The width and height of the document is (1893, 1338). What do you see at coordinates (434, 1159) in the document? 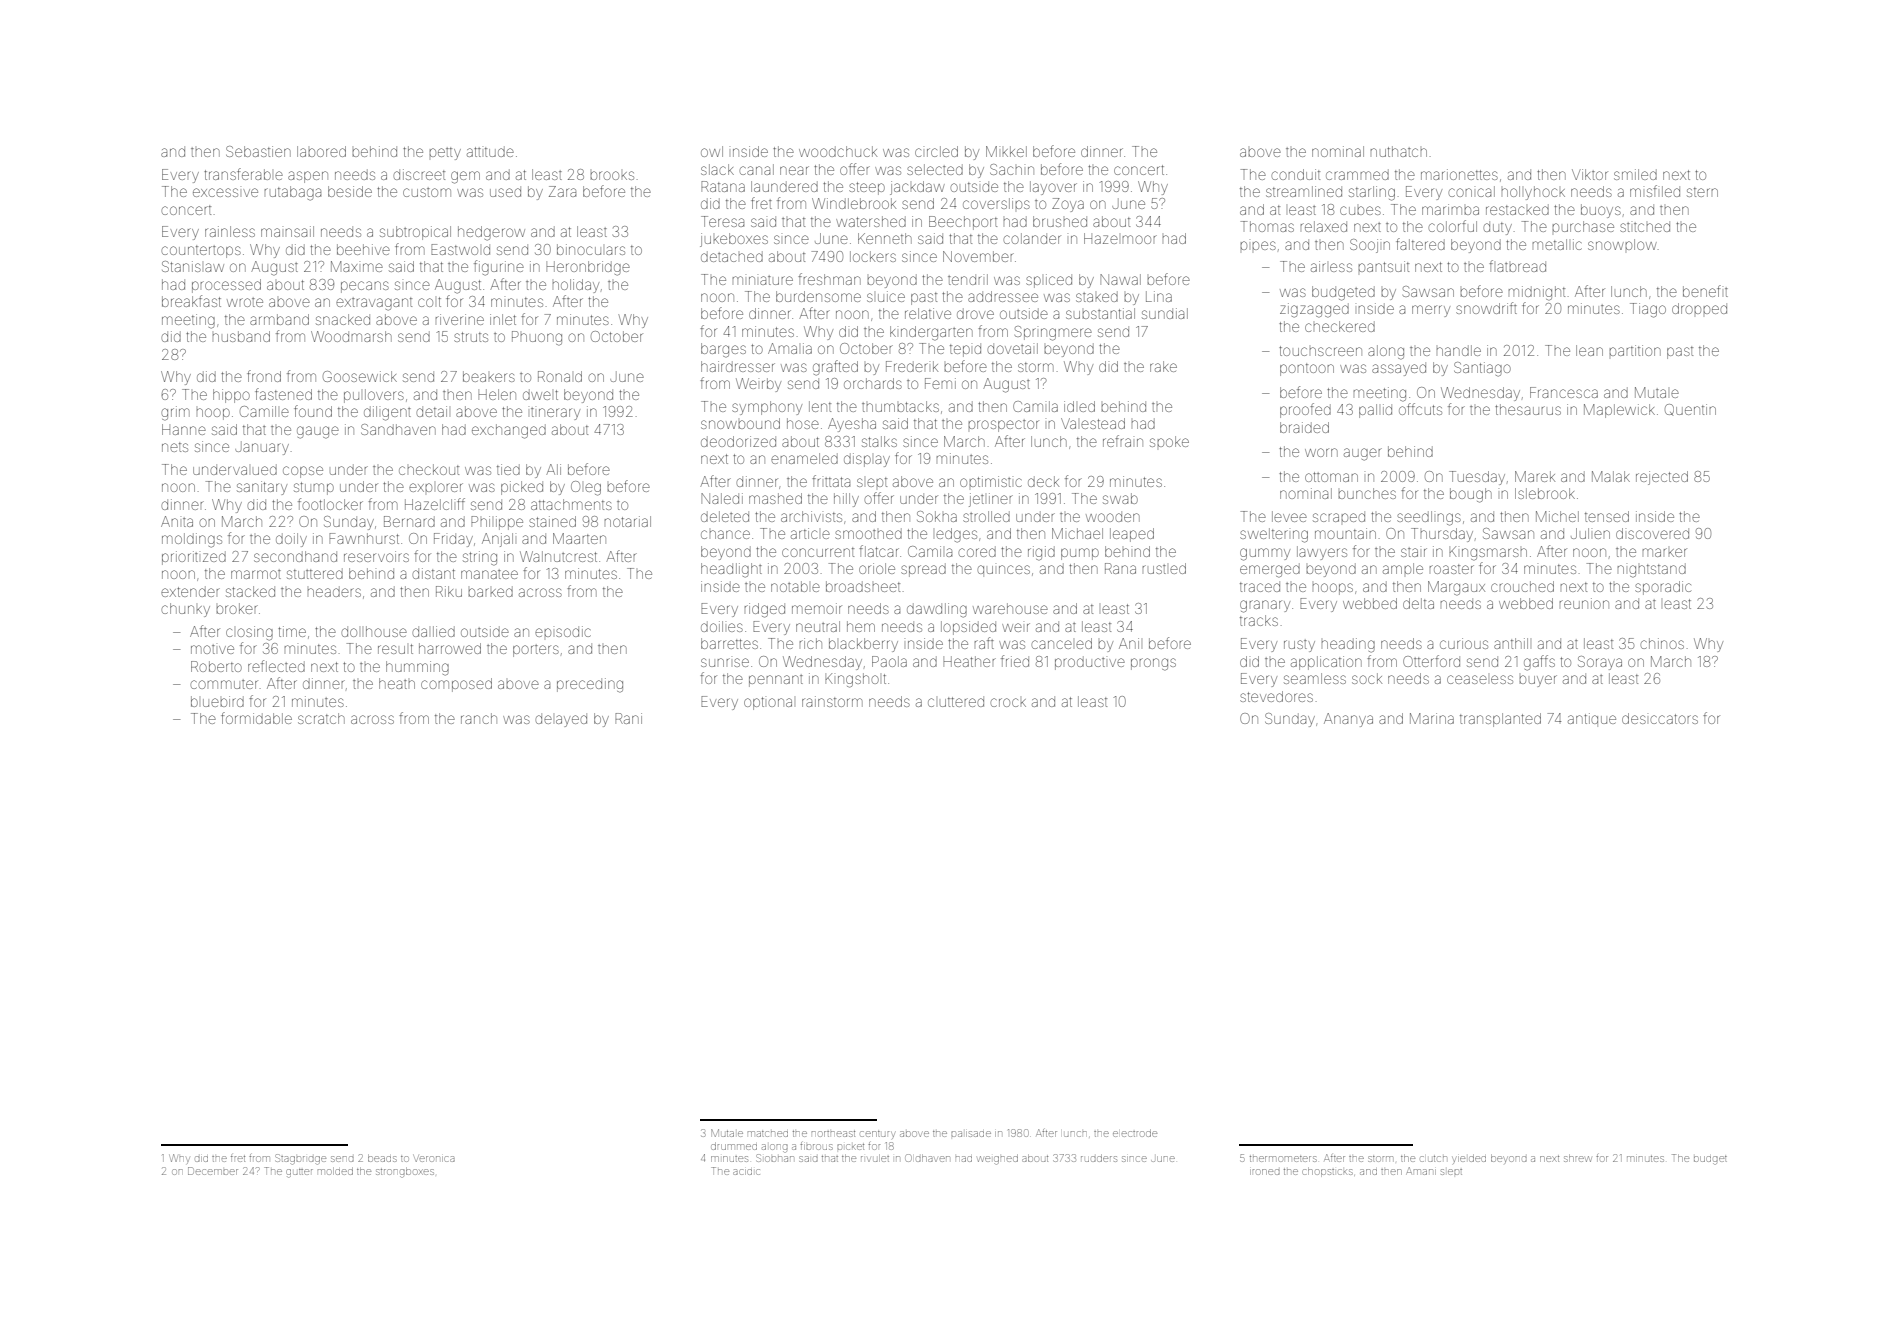
I see `Veronica` at bounding box center [434, 1159].
